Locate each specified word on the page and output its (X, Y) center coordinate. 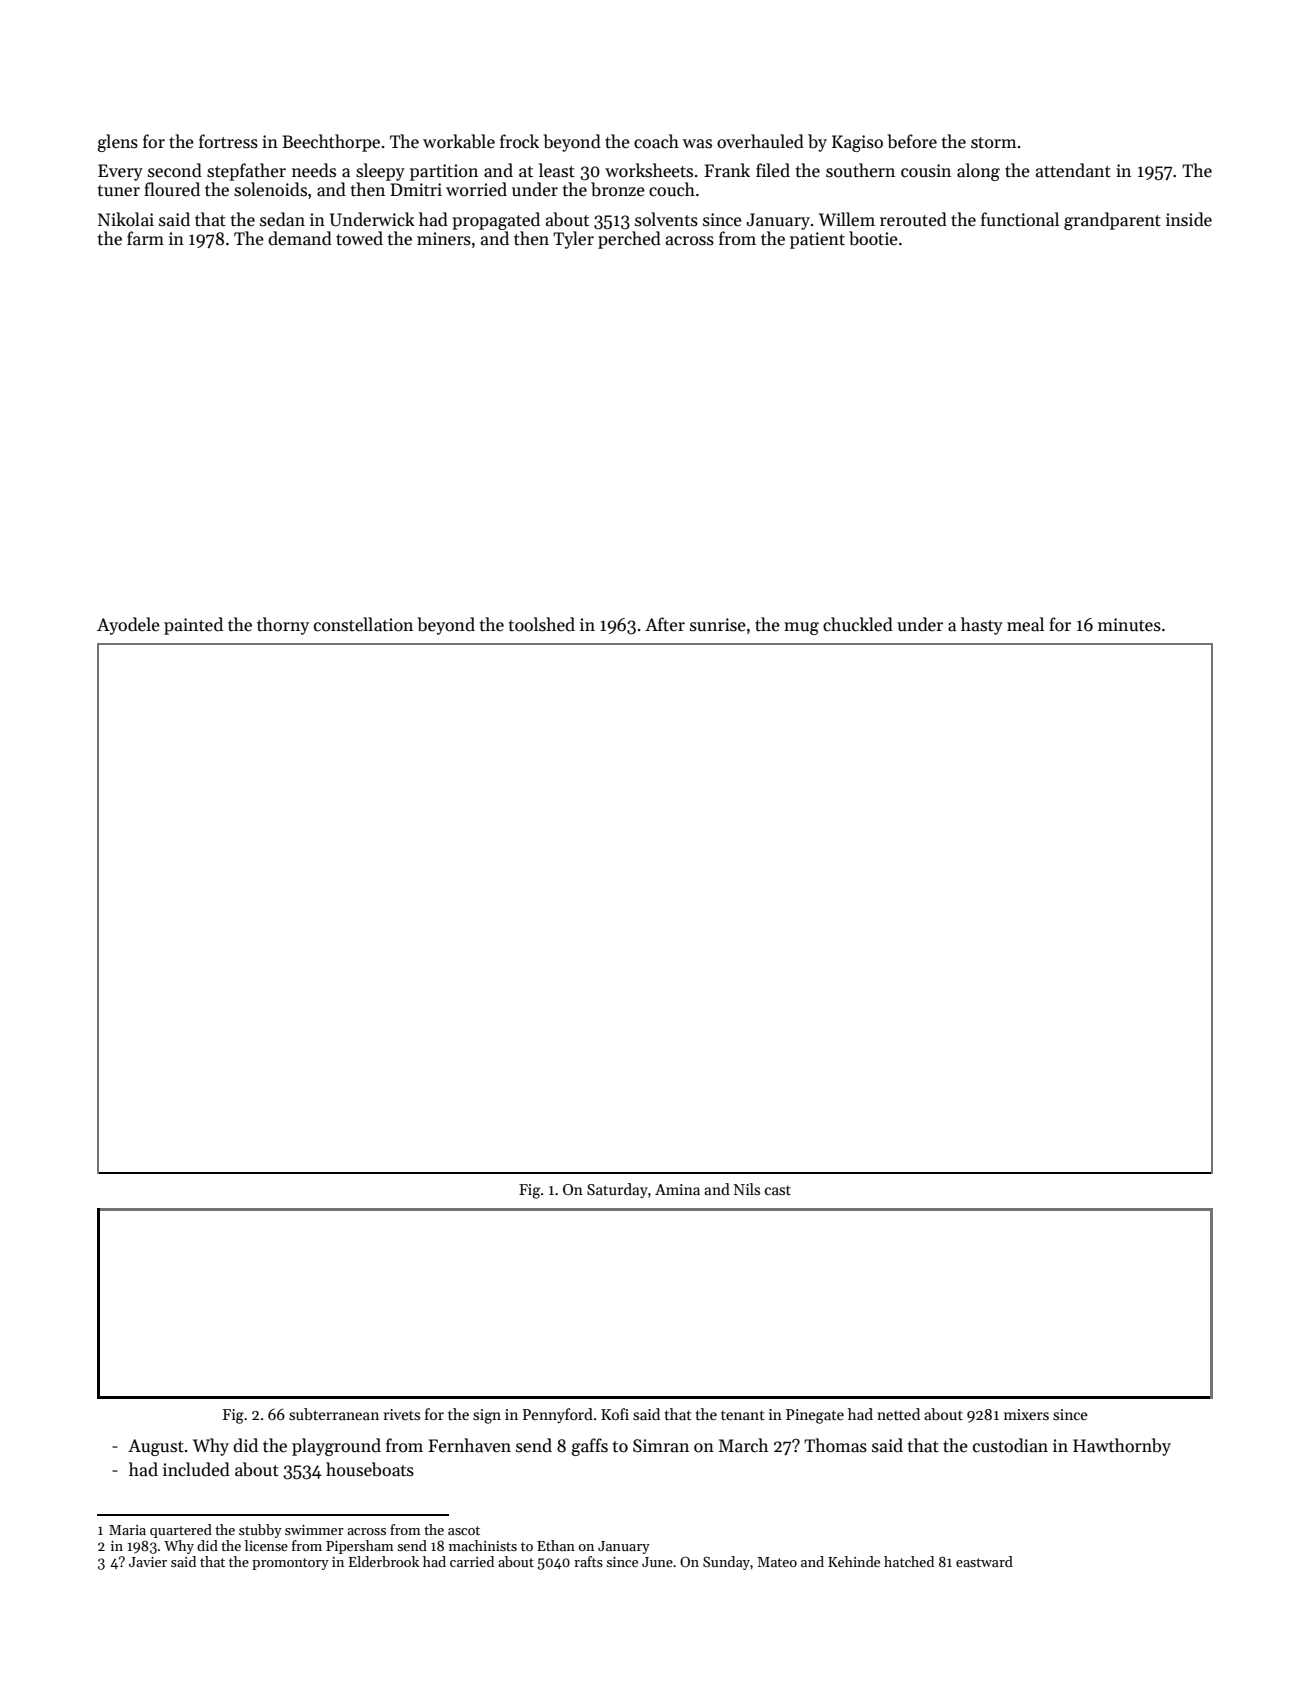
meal (1025, 624)
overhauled (760, 141)
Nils (747, 1189)
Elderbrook (384, 1561)
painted (193, 626)
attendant (1073, 170)
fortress (228, 141)
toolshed (542, 624)
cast (778, 1190)
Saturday (617, 1190)
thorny (283, 626)
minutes (1129, 625)
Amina (677, 1189)
